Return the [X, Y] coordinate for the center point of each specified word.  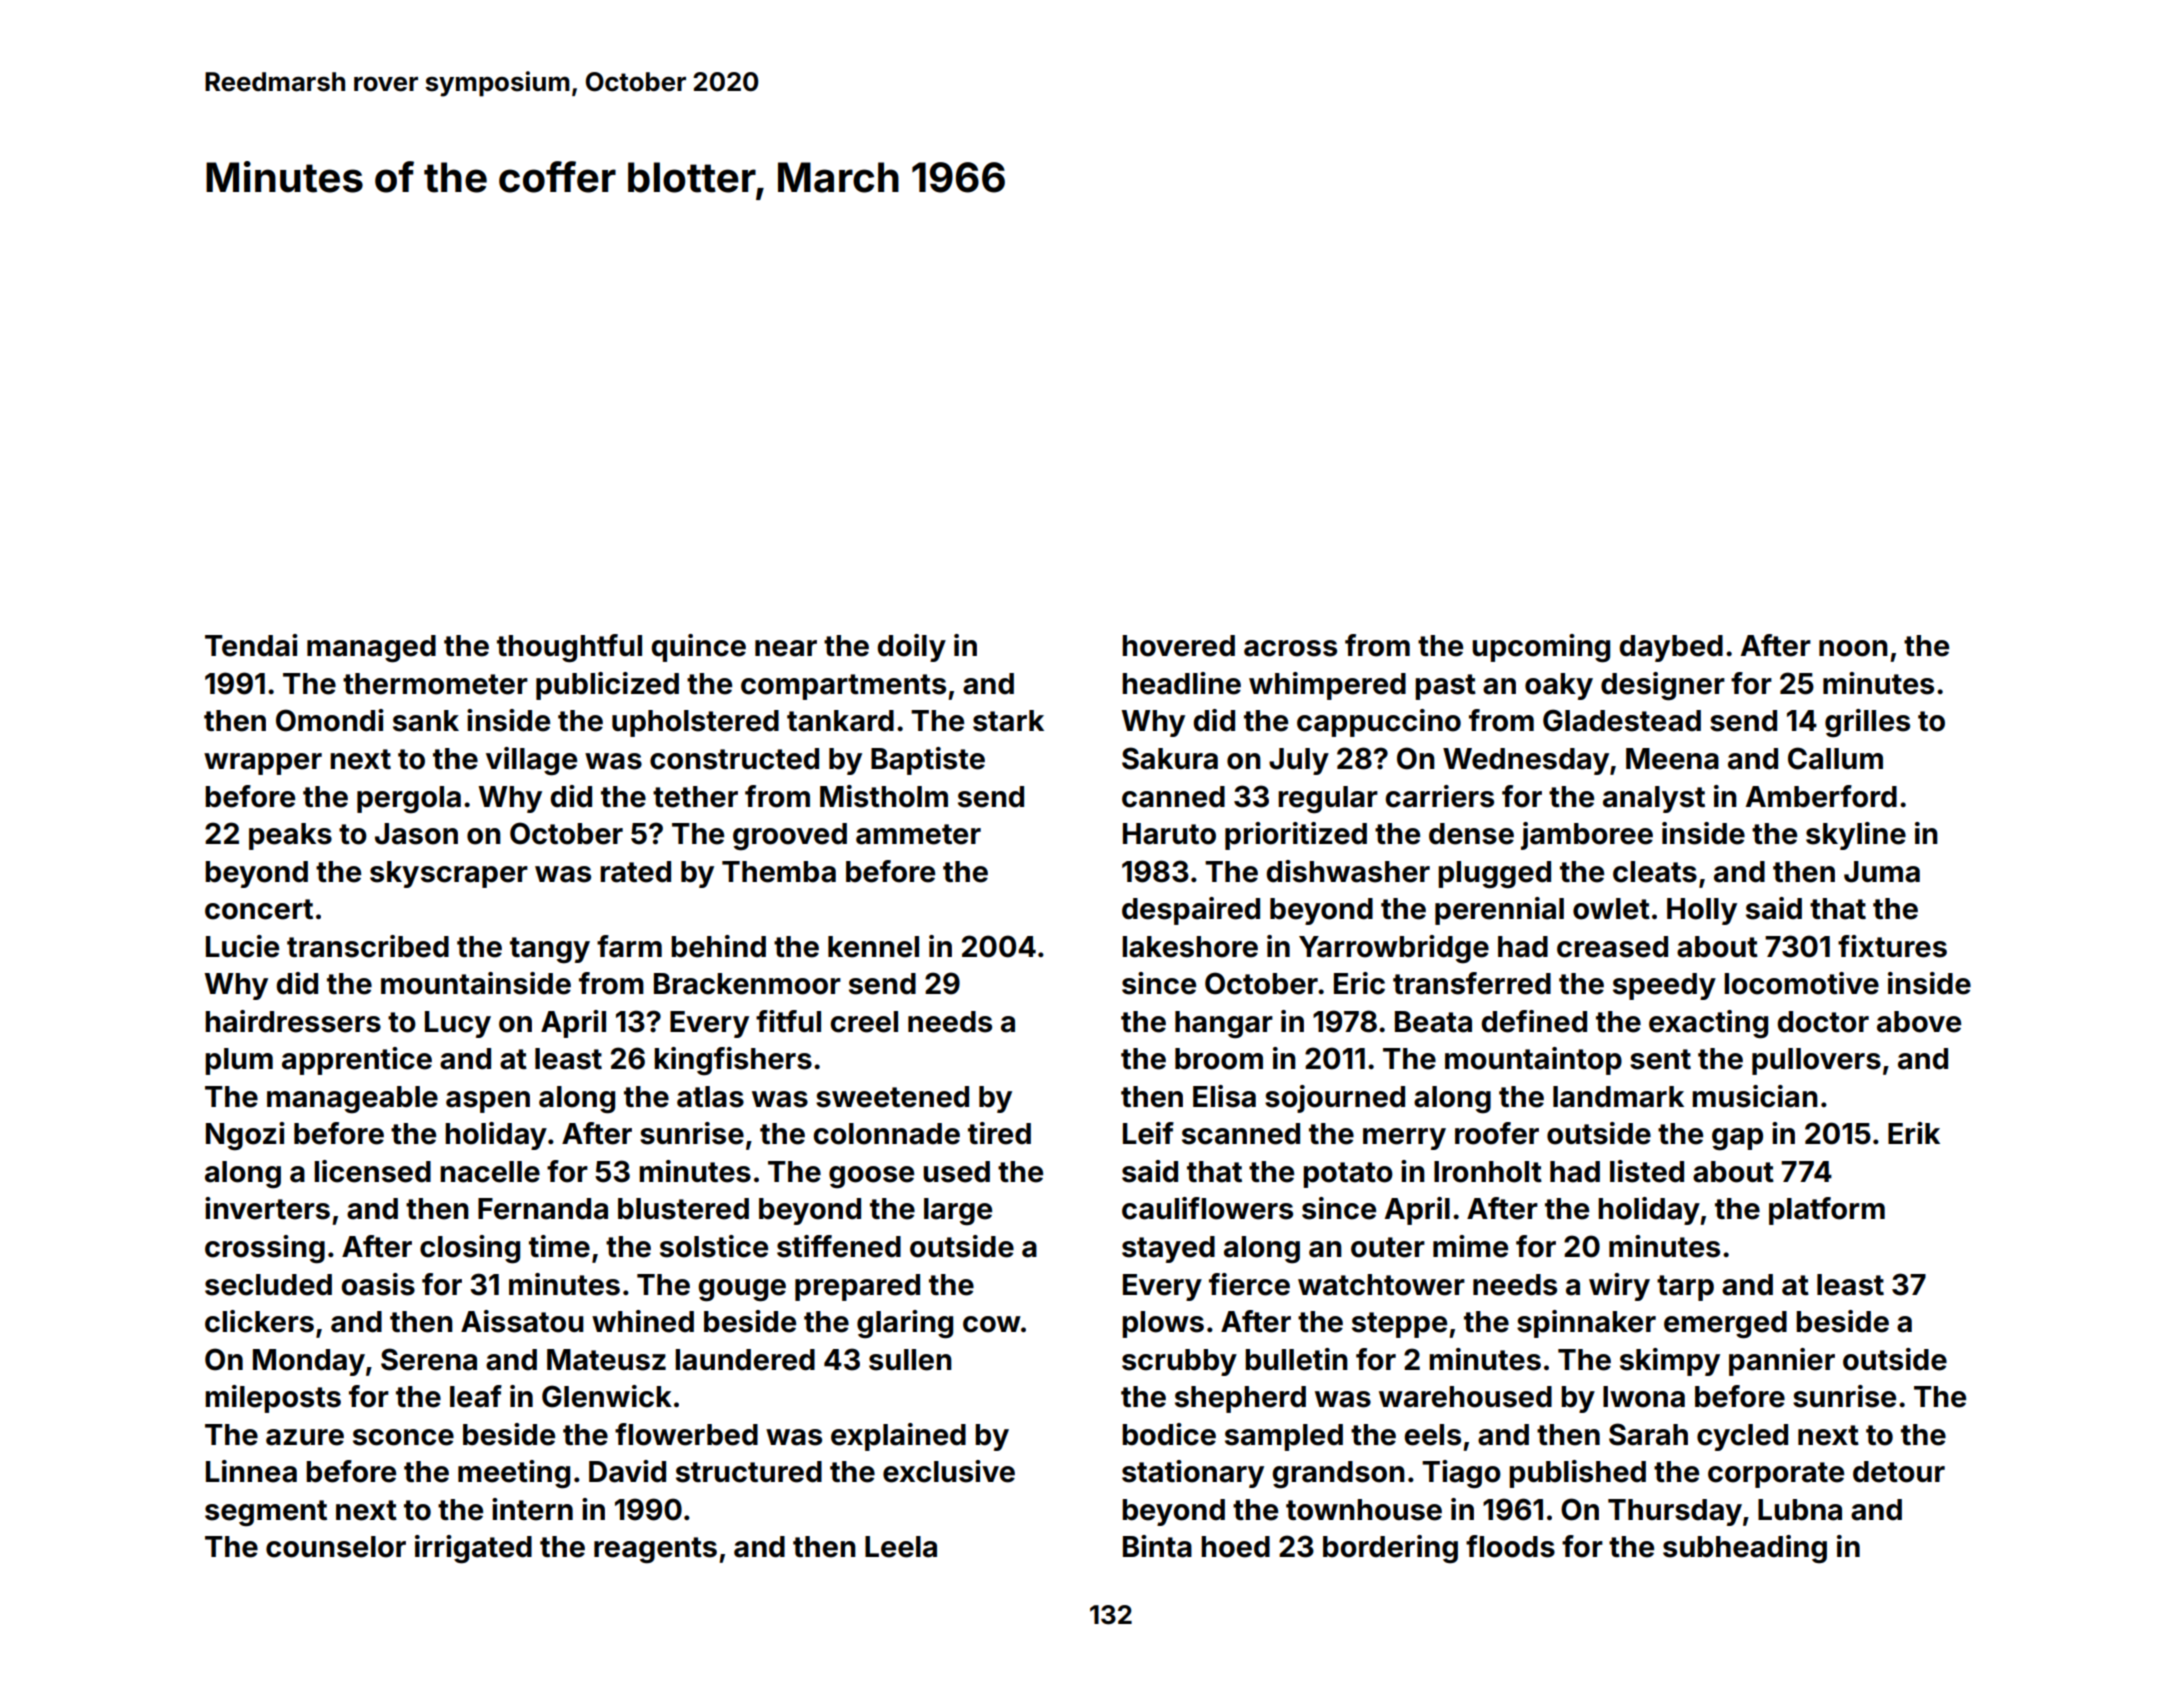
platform [1827, 1211]
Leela [901, 1547]
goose [871, 1177]
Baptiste [928, 761]
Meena [1672, 759]
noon [1853, 648]
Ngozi [245, 1136]
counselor [336, 1547]
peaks [290, 836]
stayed [1168, 1249]
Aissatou [522, 1321]
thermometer [435, 684]
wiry [1619, 1287]
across [1290, 648]
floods [1510, 1546]
